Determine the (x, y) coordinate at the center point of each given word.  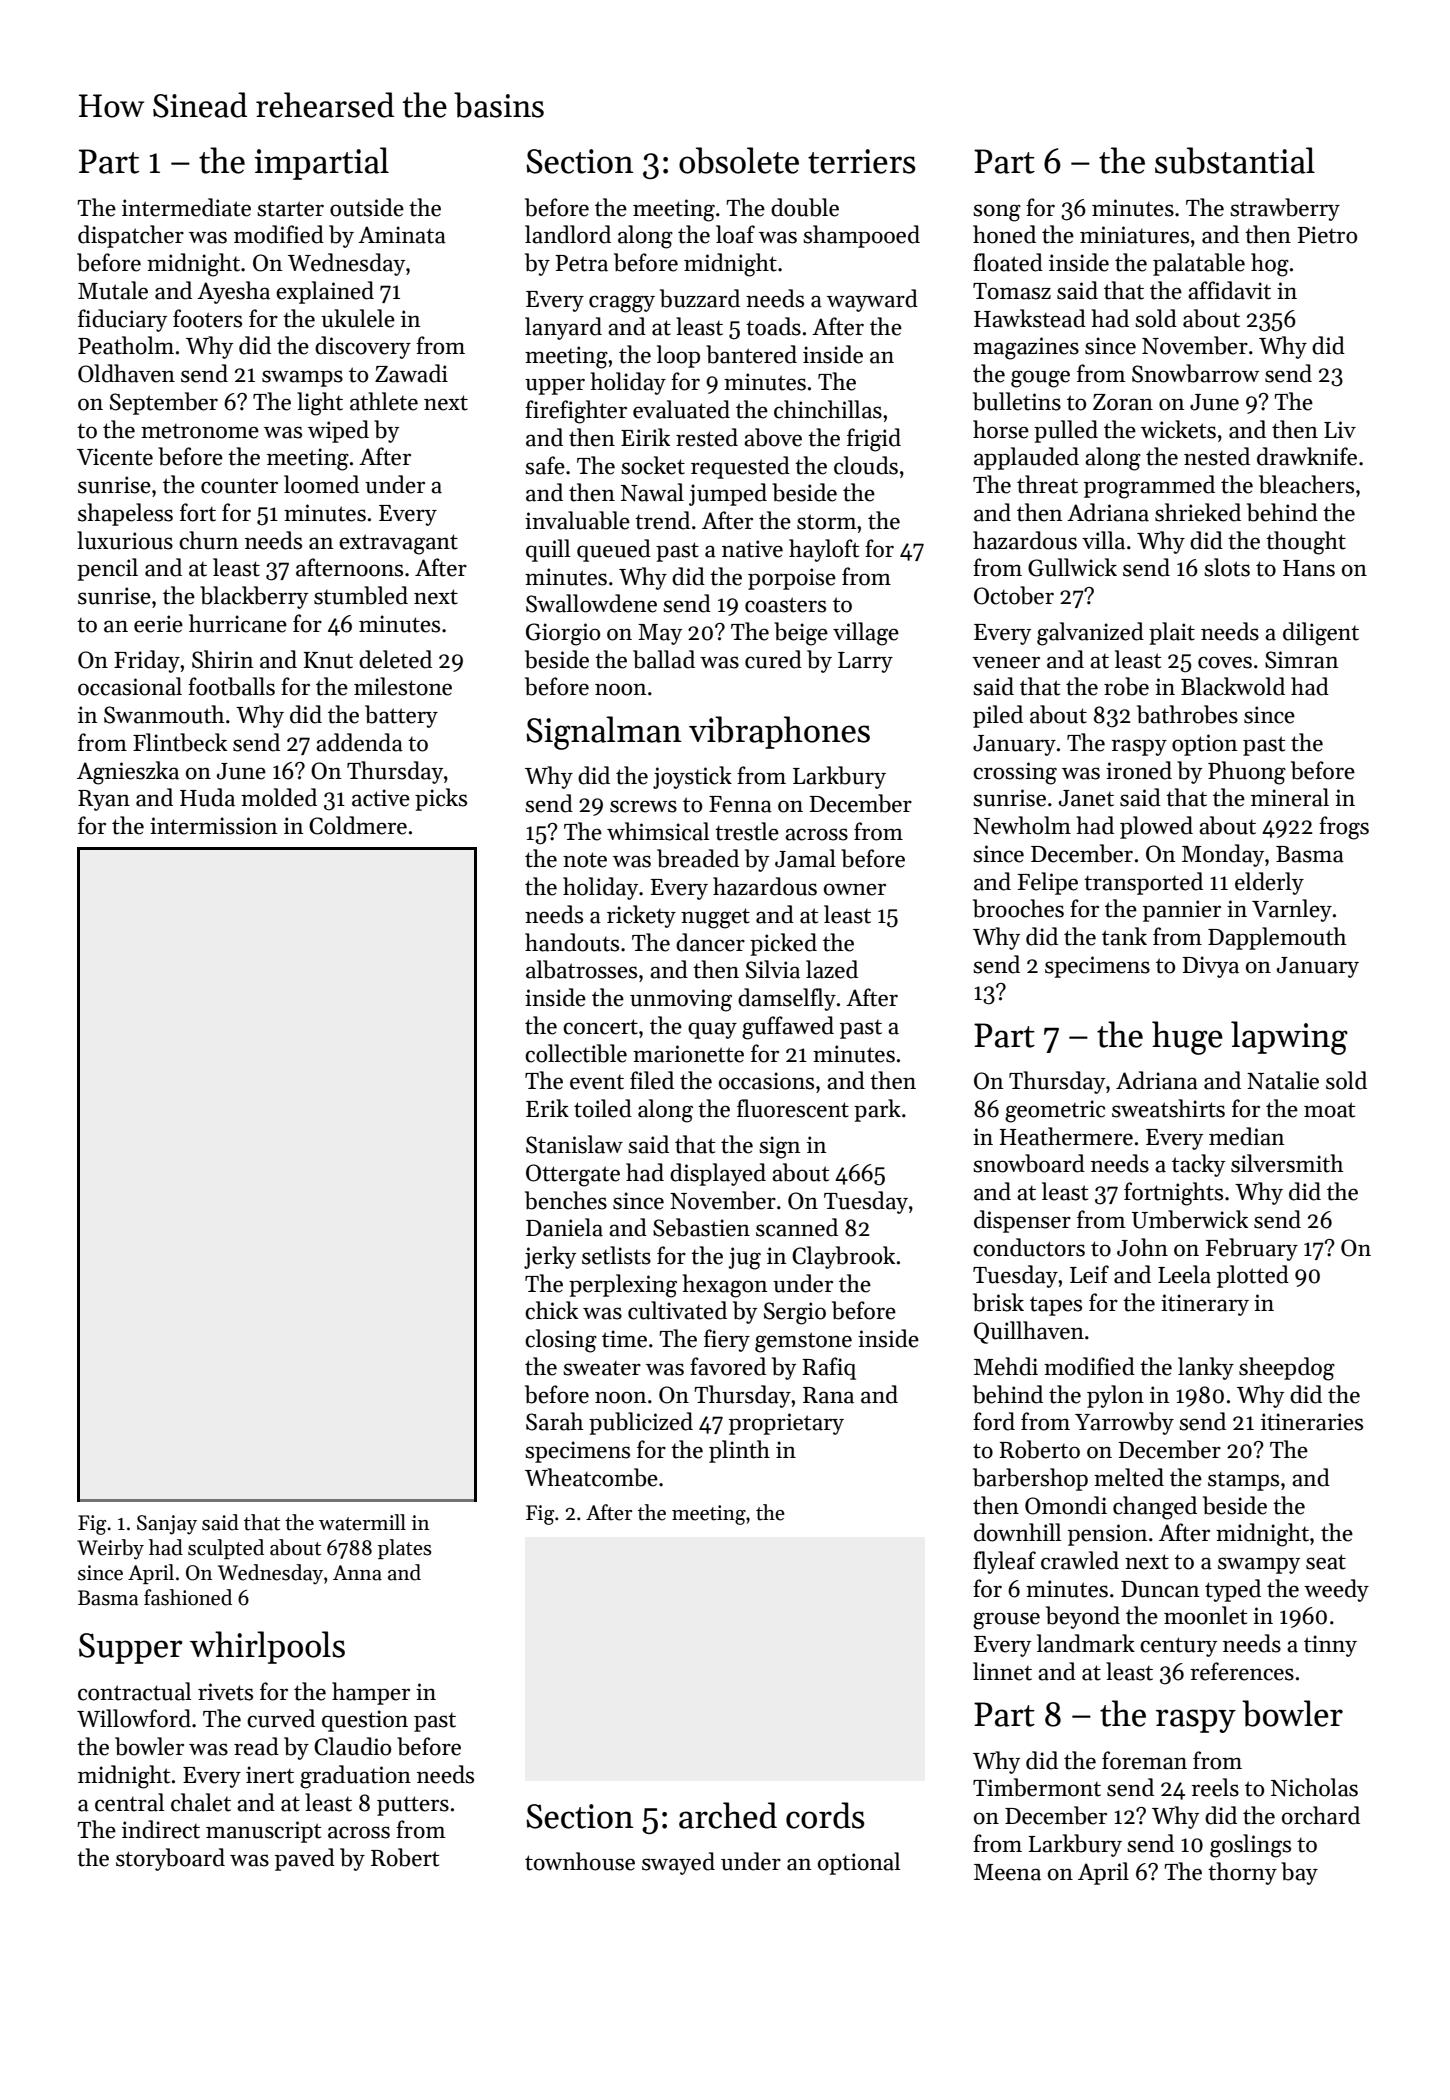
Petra (581, 263)
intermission (214, 826)
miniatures (1134, 235)
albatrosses (581, 969)
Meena (1007, 1872)
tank (1124, 936)
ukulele (358, 318)
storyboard (170, 1859)
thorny (1242, 1873)
